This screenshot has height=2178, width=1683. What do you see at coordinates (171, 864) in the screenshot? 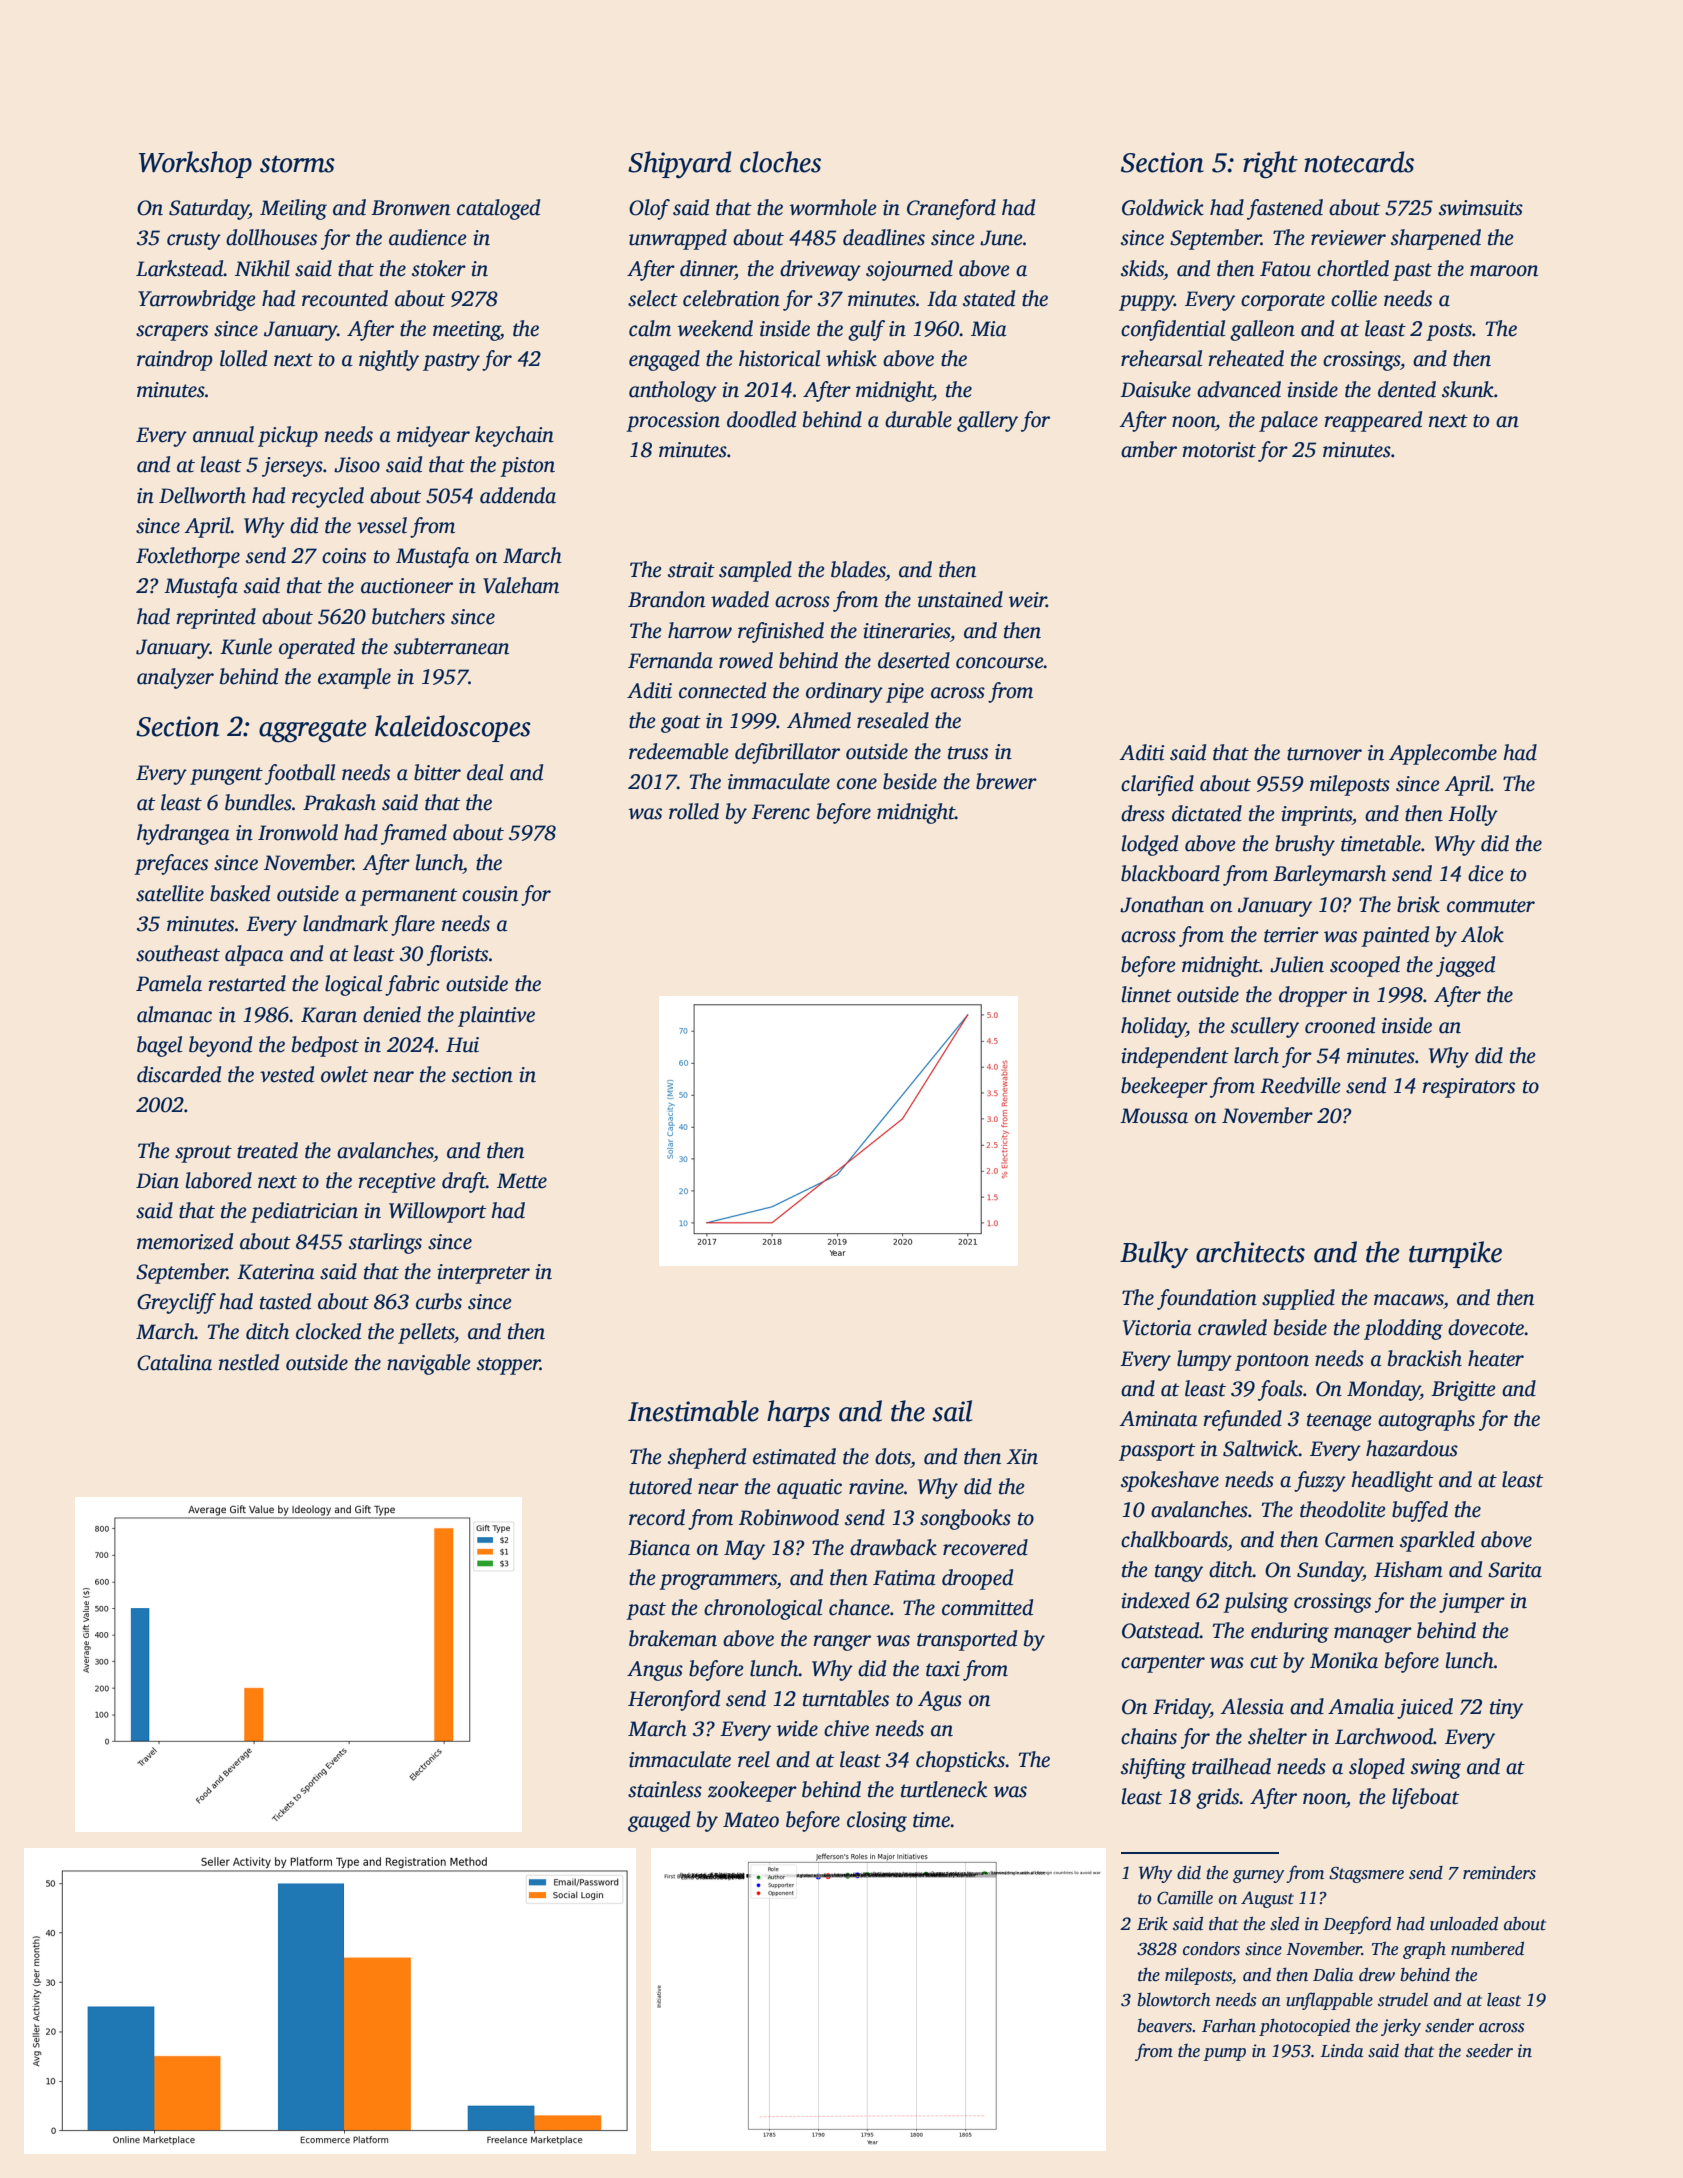
I see `prefaces` at bounding box center [171, 864].
